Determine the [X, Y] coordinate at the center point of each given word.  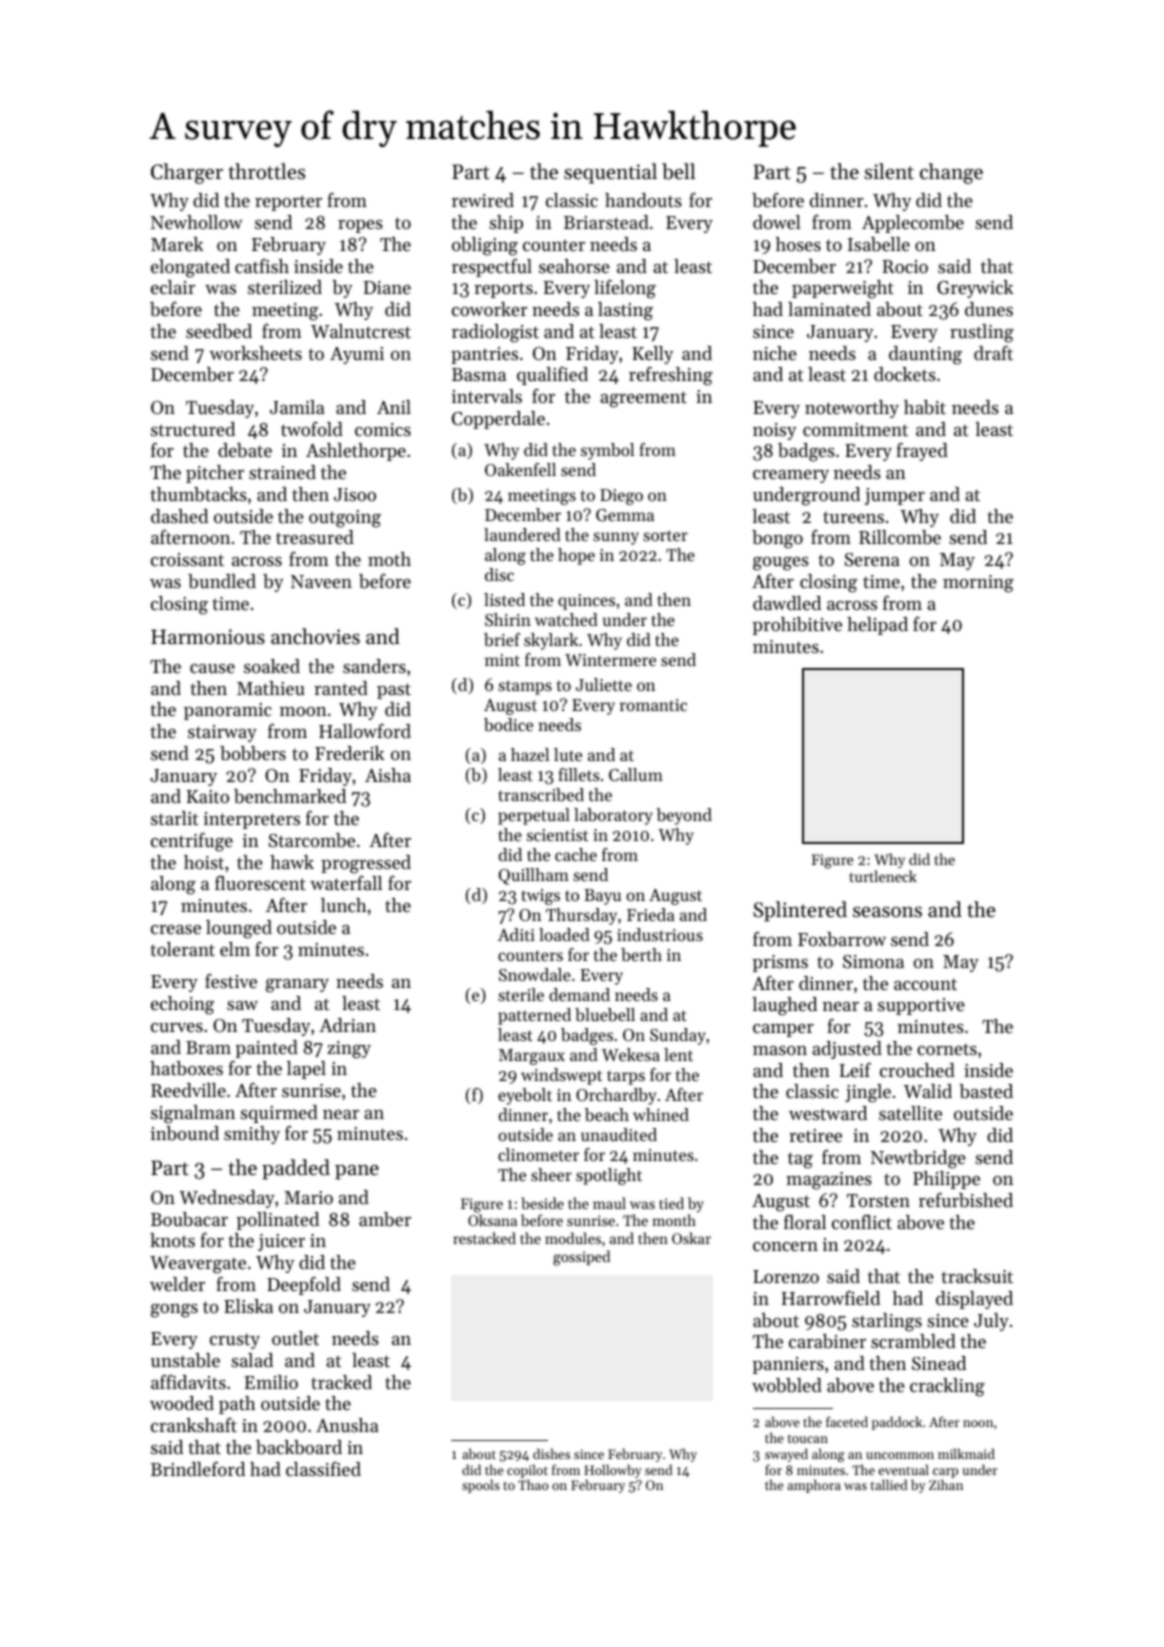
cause [212, 668]
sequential [610, 173]
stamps [525, 687]
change [951, 173]
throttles [266, 171]
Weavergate [198, 1265]
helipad [877, 626]
